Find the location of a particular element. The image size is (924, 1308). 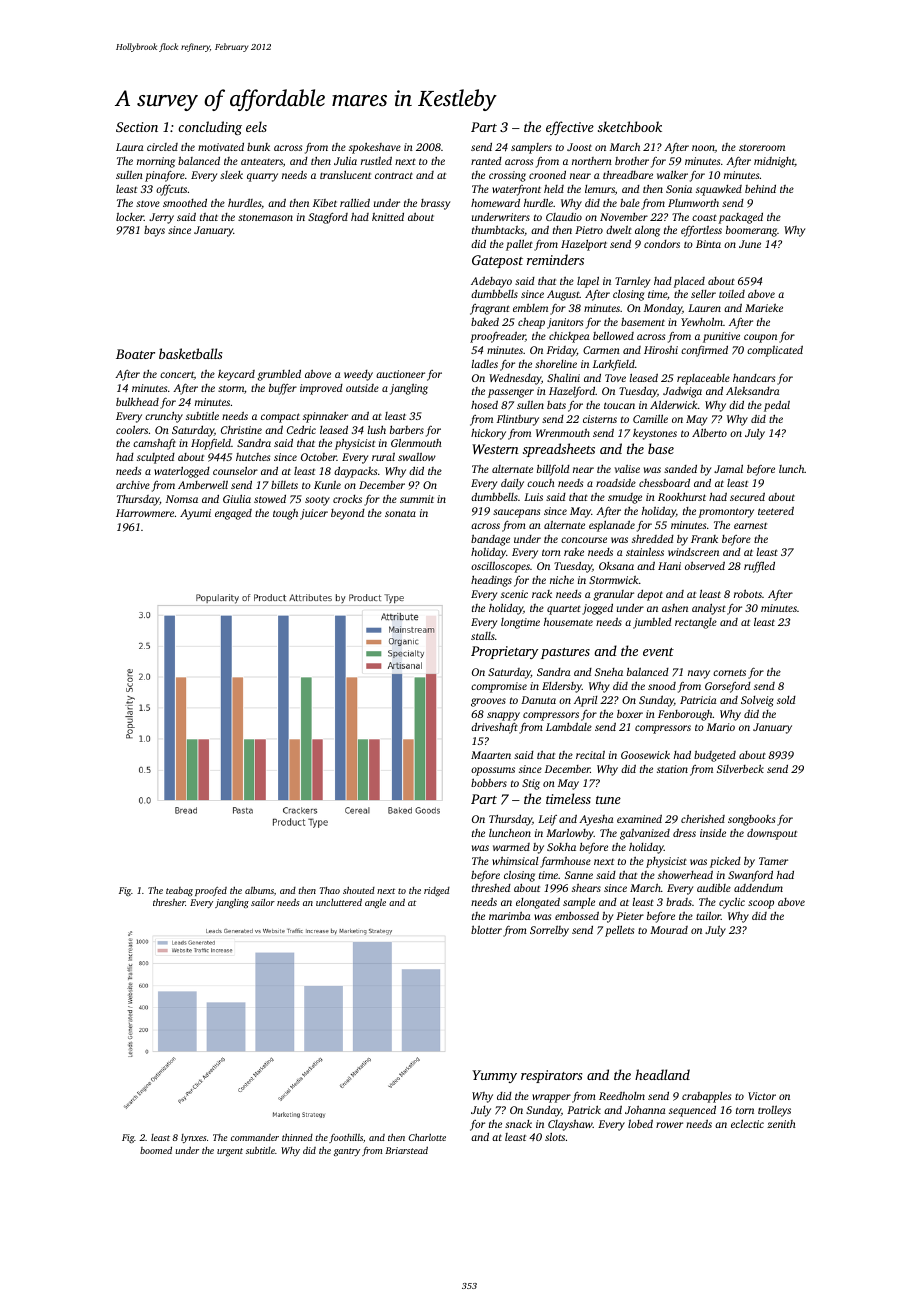

Amberwell is located at coordinates (203, 485).
